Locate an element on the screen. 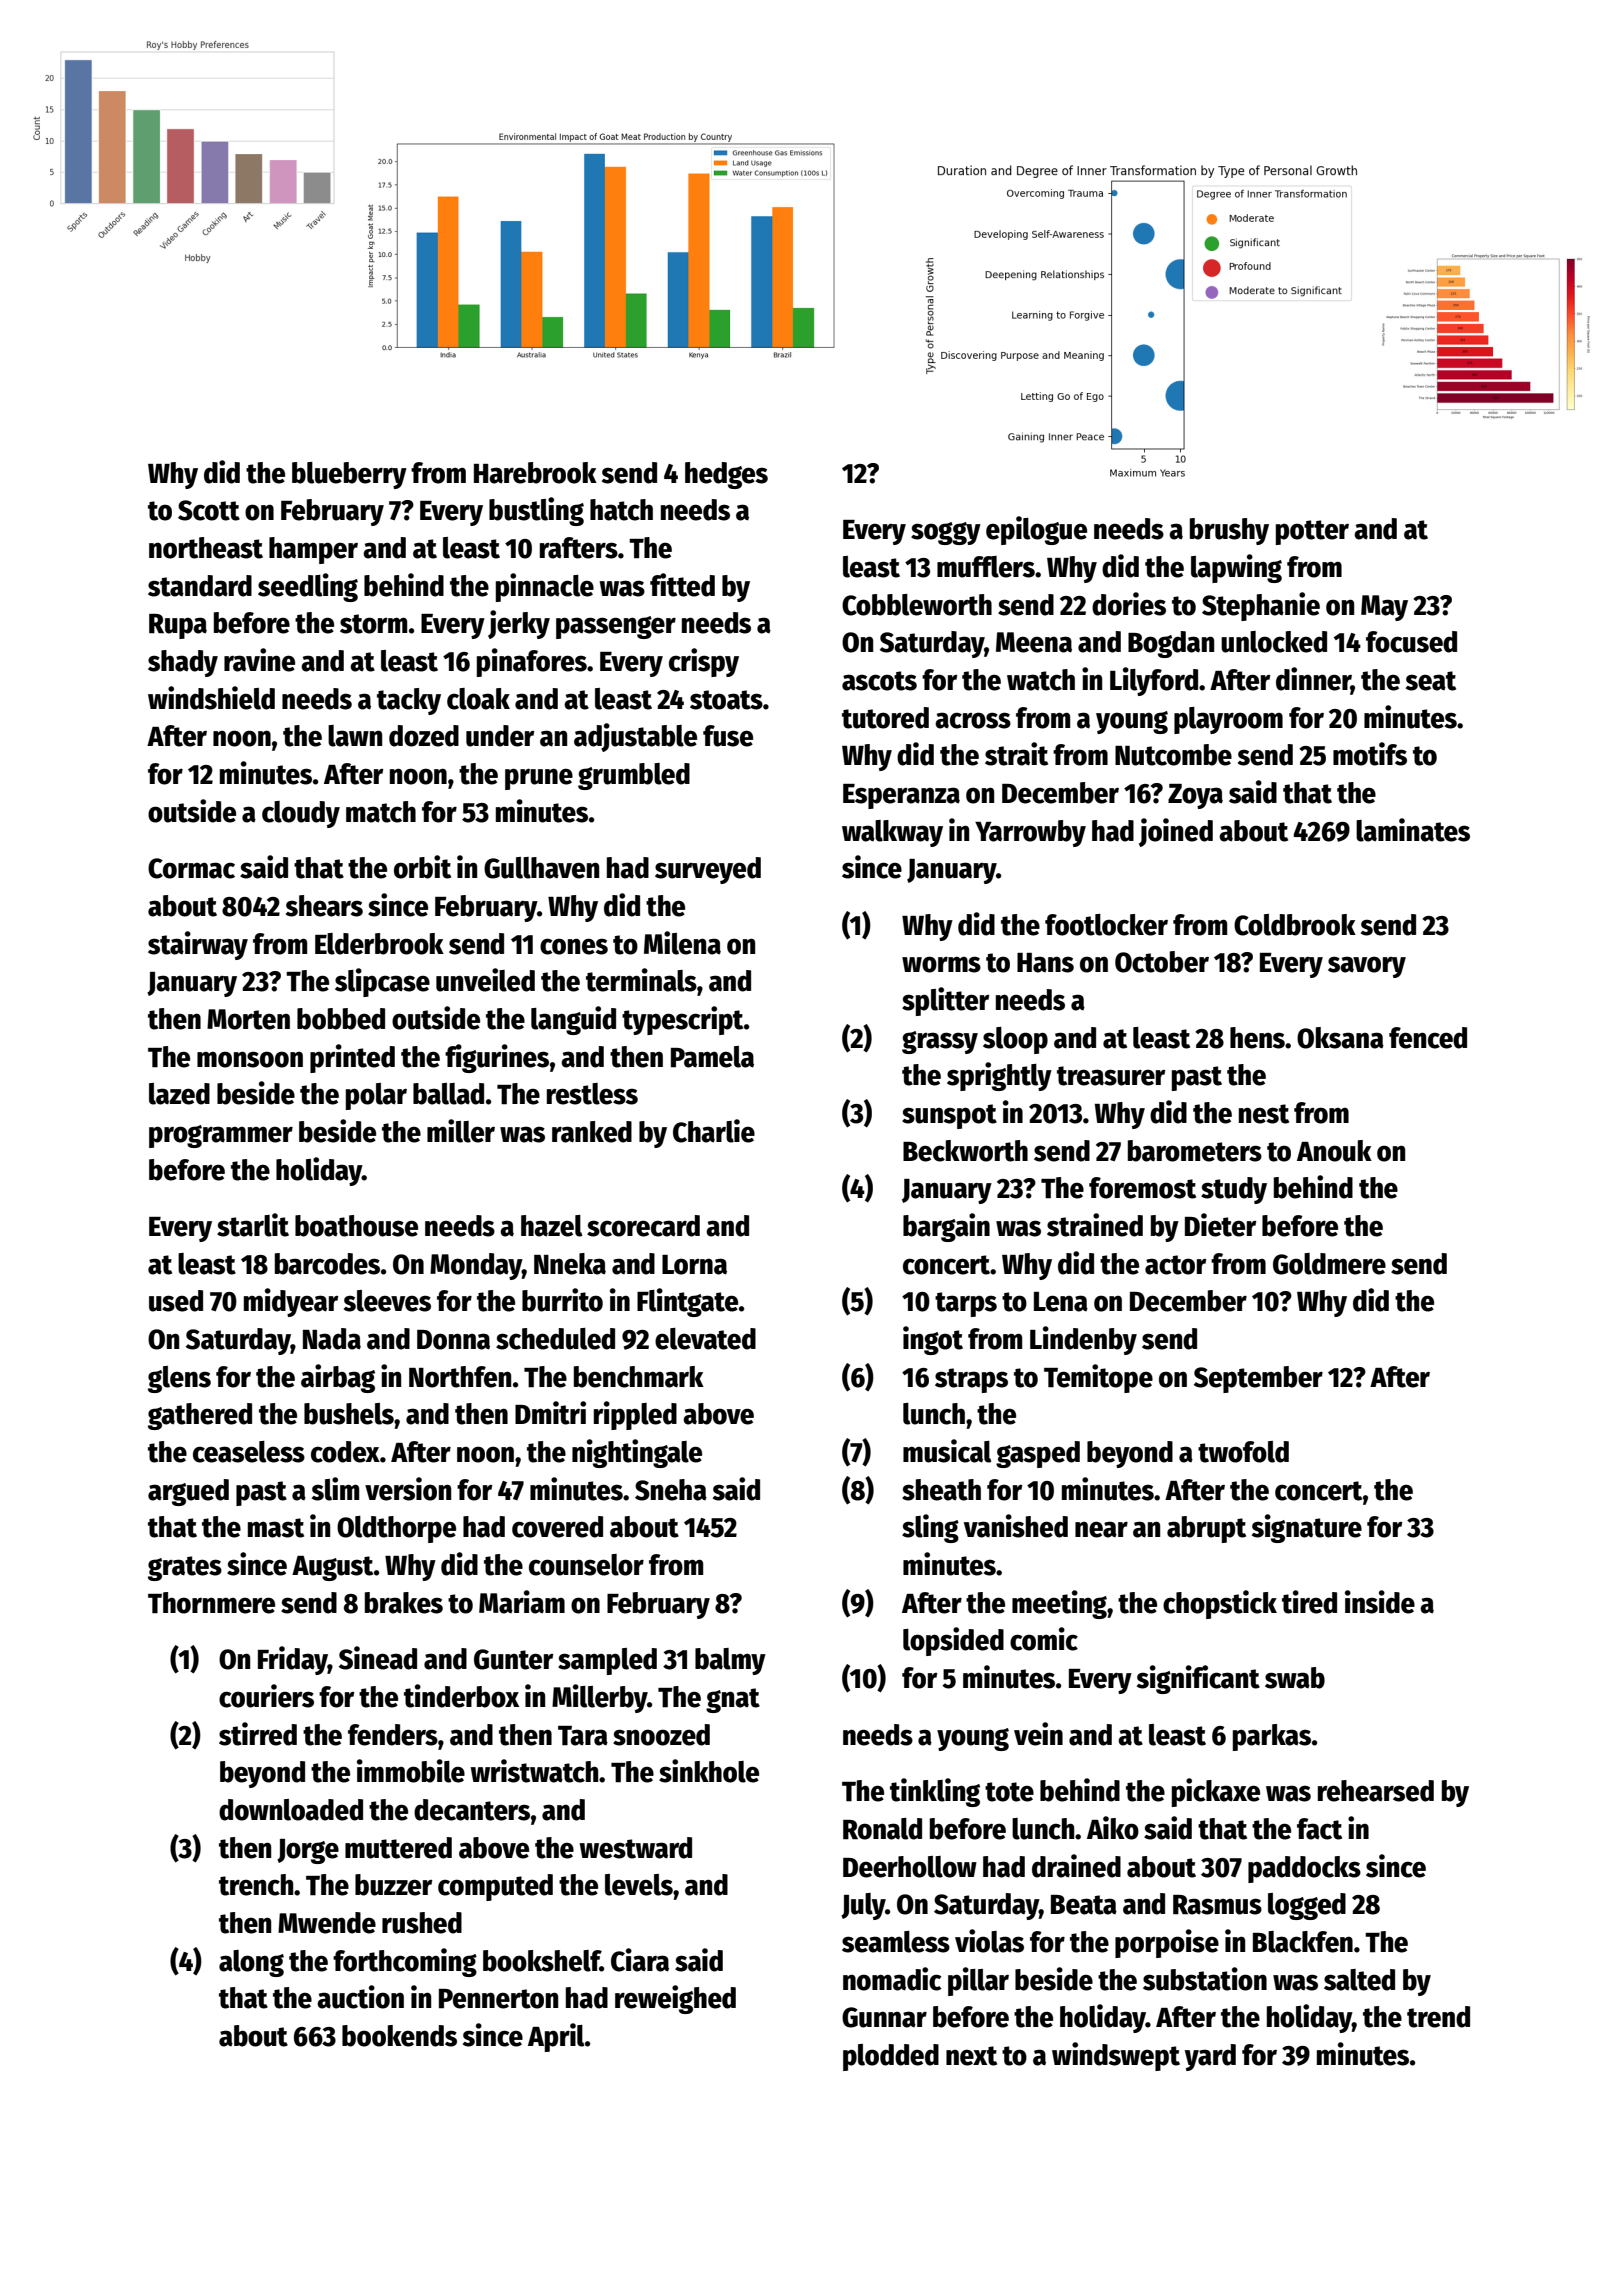  pickaxe is located at coordinates (1216, 1792).
